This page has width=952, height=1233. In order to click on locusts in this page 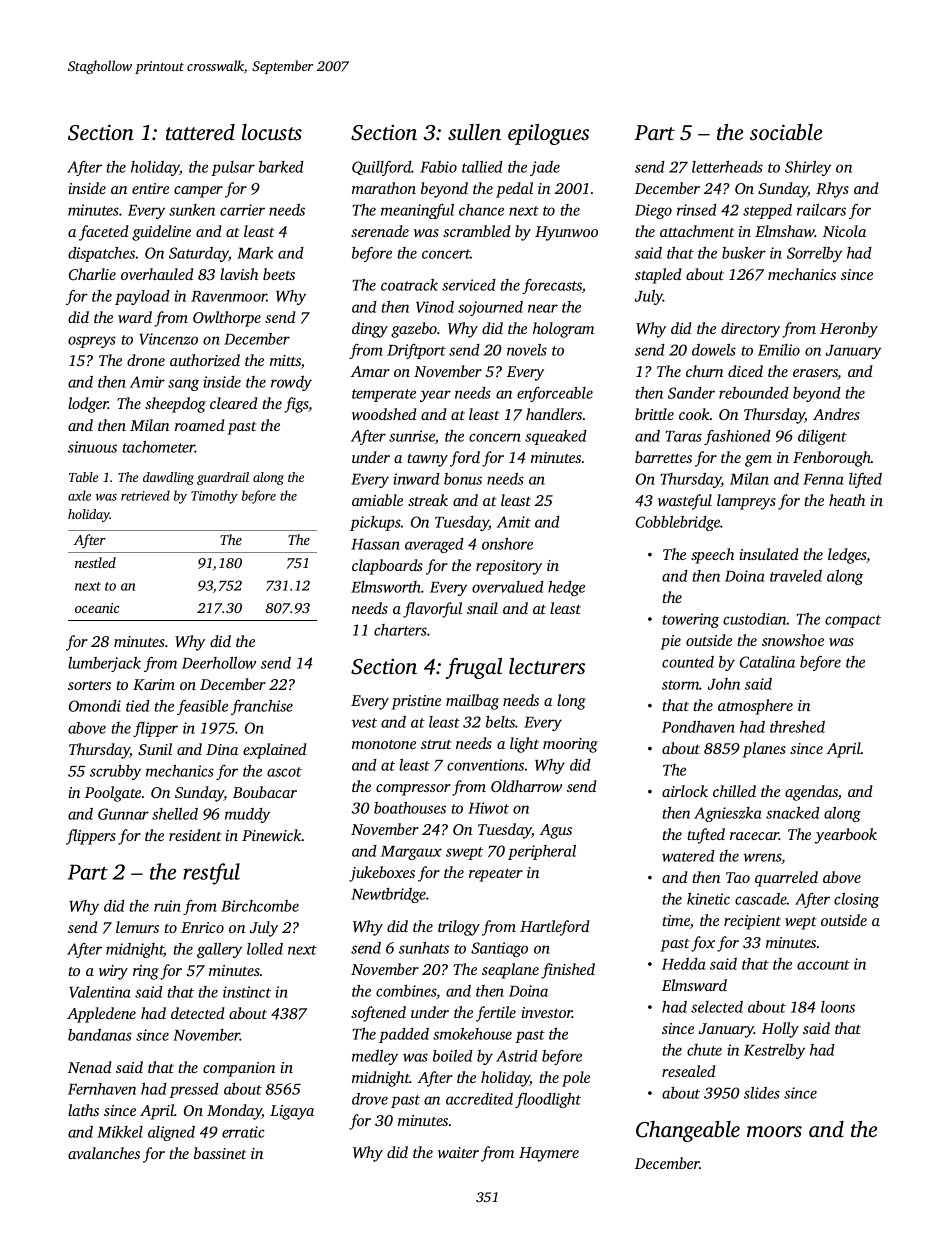, I will do `click(272, 132)`.
